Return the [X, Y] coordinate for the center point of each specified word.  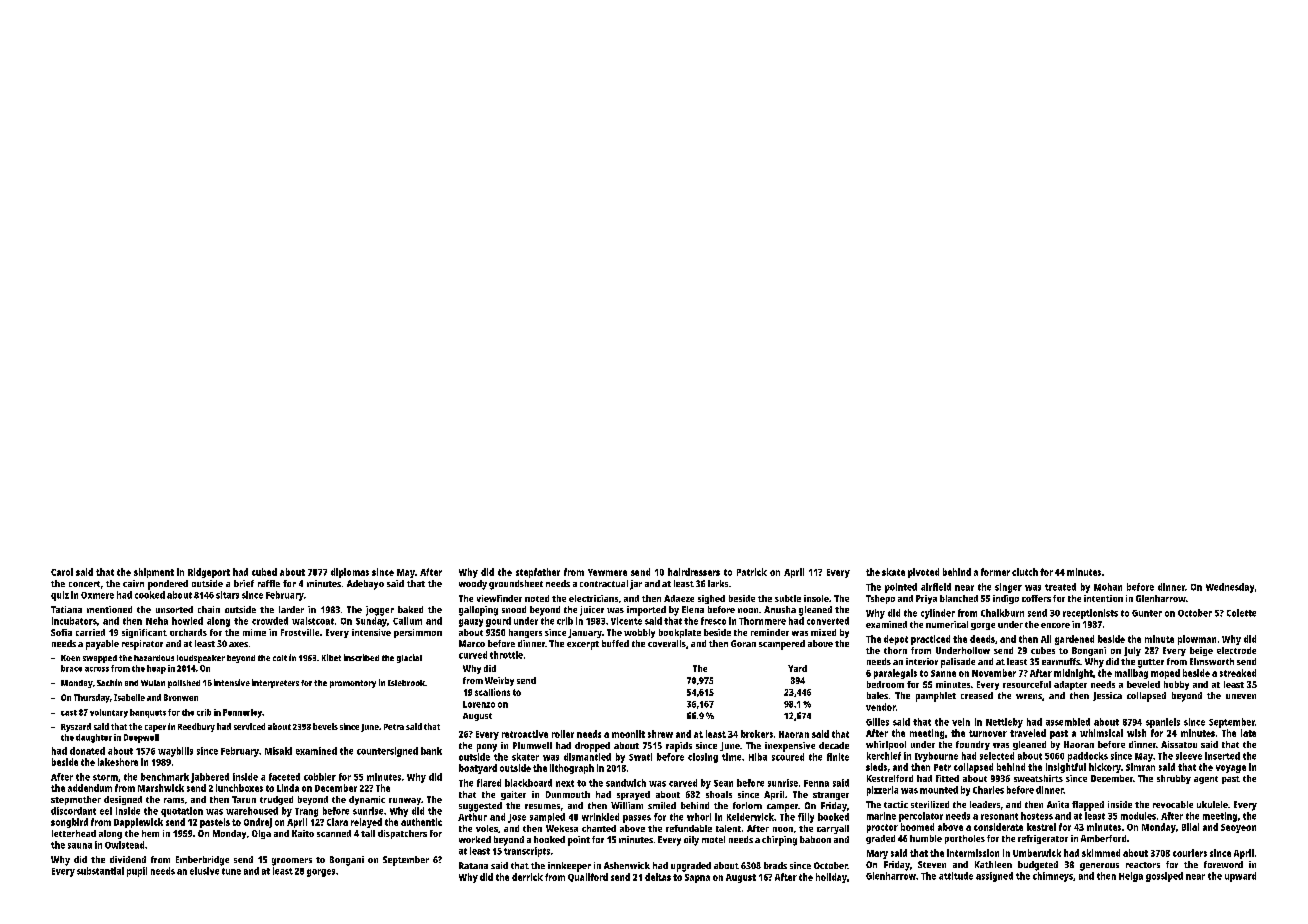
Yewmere [607, 572]
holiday [831, 878]
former [995, 572]
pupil [137, 872]
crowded [270, 621]
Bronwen [181, 697]
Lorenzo [479, 704]
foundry [973, 745]
